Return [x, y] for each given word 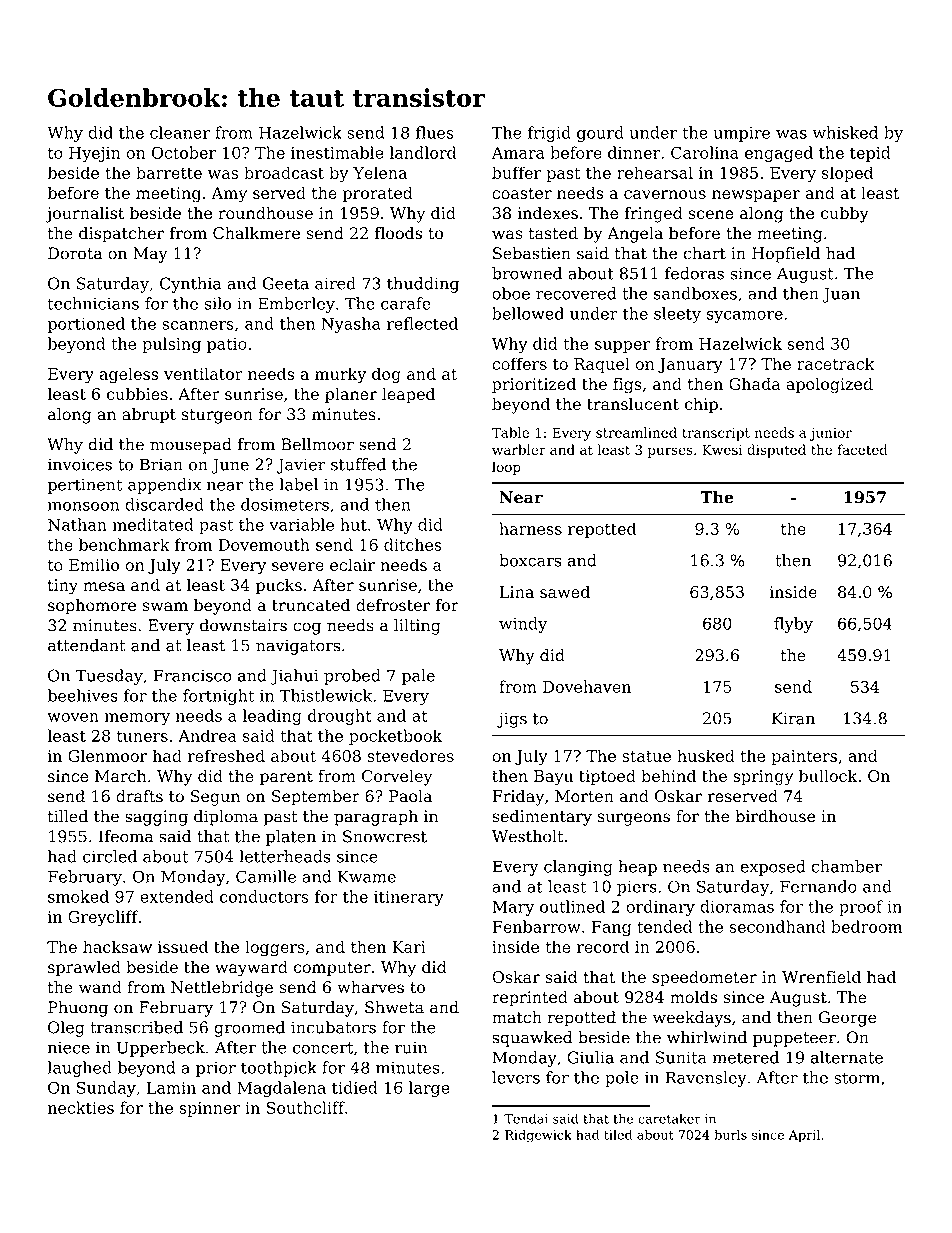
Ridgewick [538, 1136]
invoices [80, 464]
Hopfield [786, 255]
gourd [600, 134]
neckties [81, 1107]
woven [73, 717]
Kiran [793, 718]
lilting [417, 627]
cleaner [180, 132]
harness [530, 528]
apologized [829, 385]
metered [746, 1057]
